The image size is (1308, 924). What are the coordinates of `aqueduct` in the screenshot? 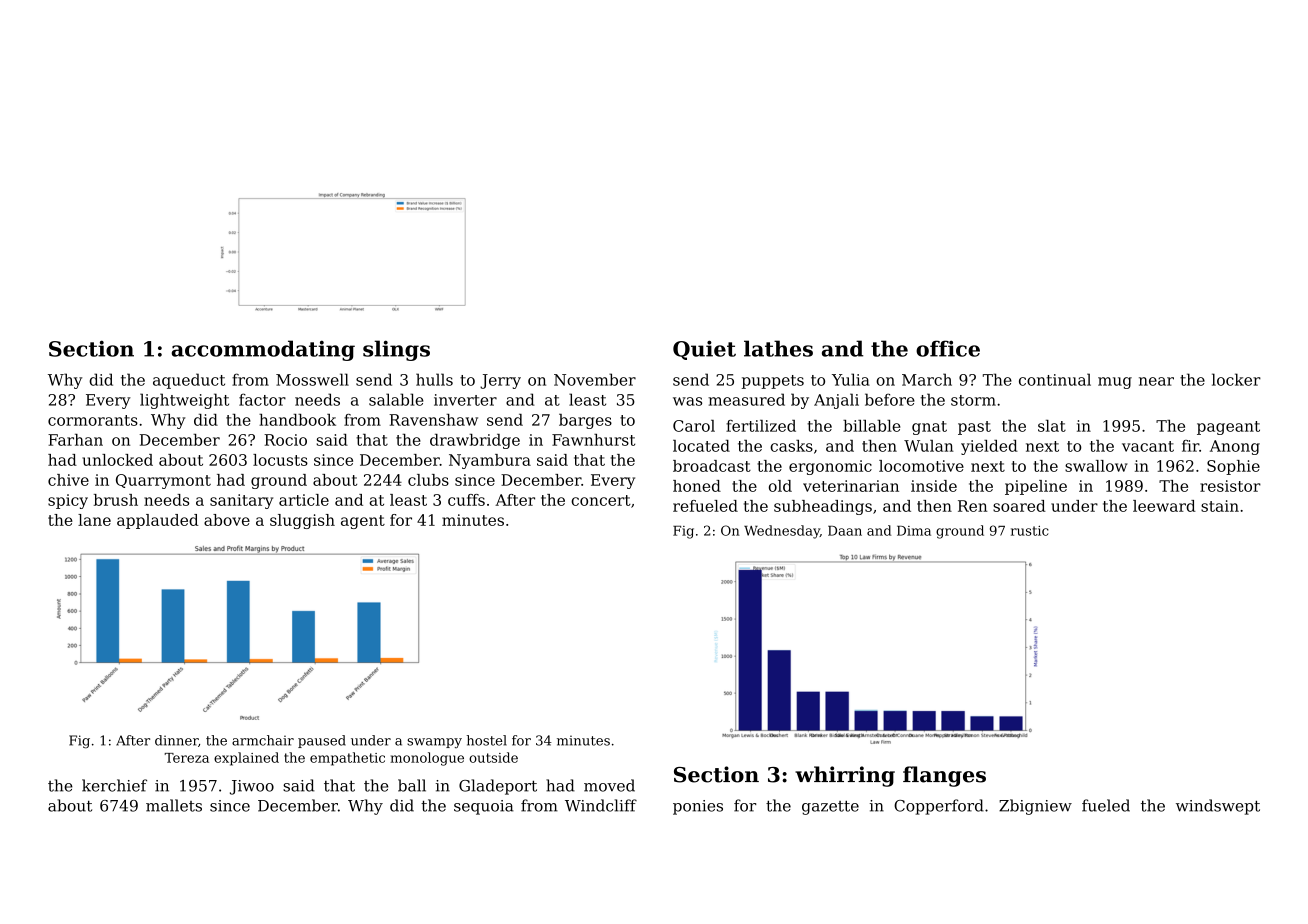 It's located at (189, 381).
